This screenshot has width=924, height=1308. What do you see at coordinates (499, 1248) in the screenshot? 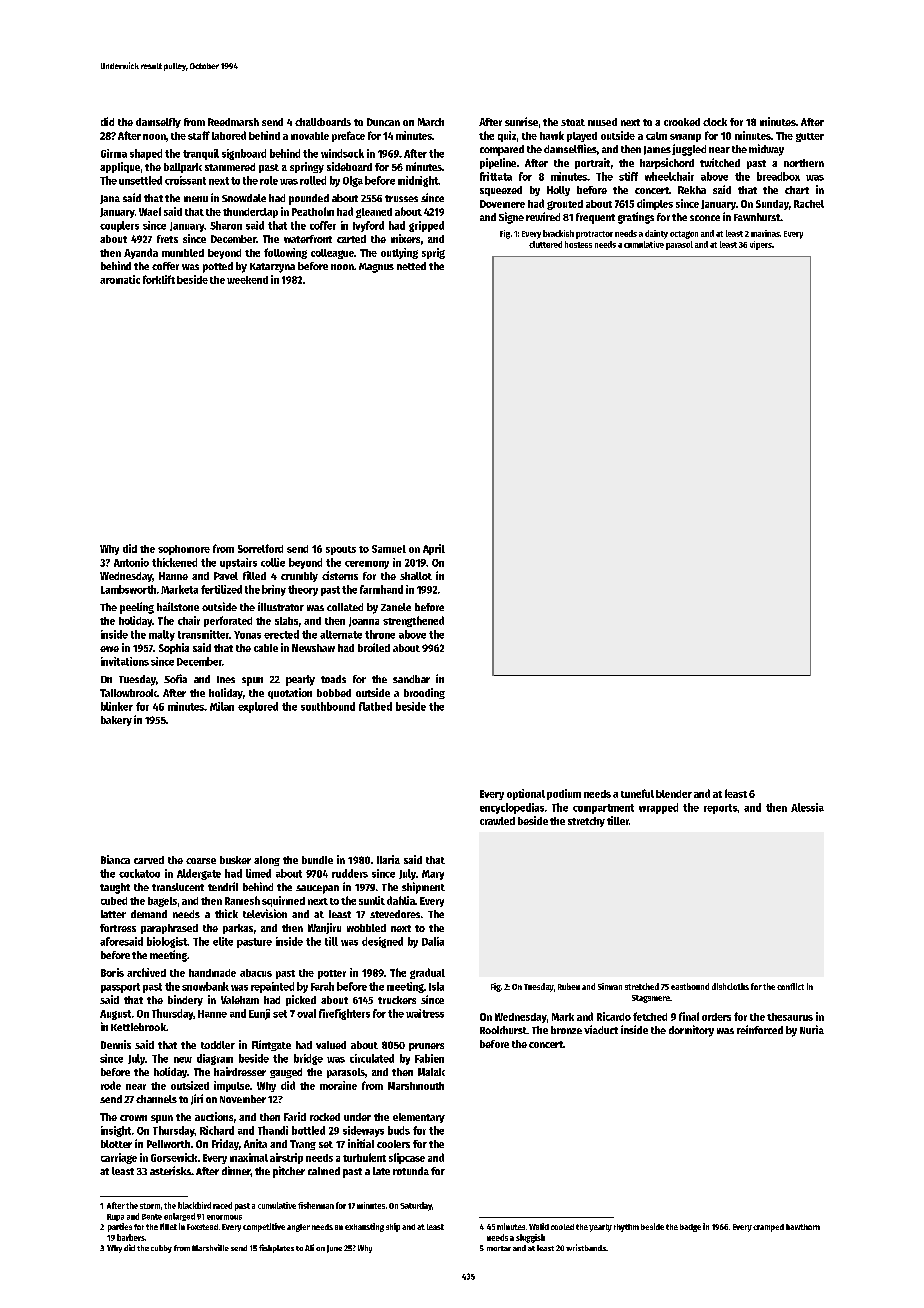
I see `mortar` at bounding box center [499, 1248].
